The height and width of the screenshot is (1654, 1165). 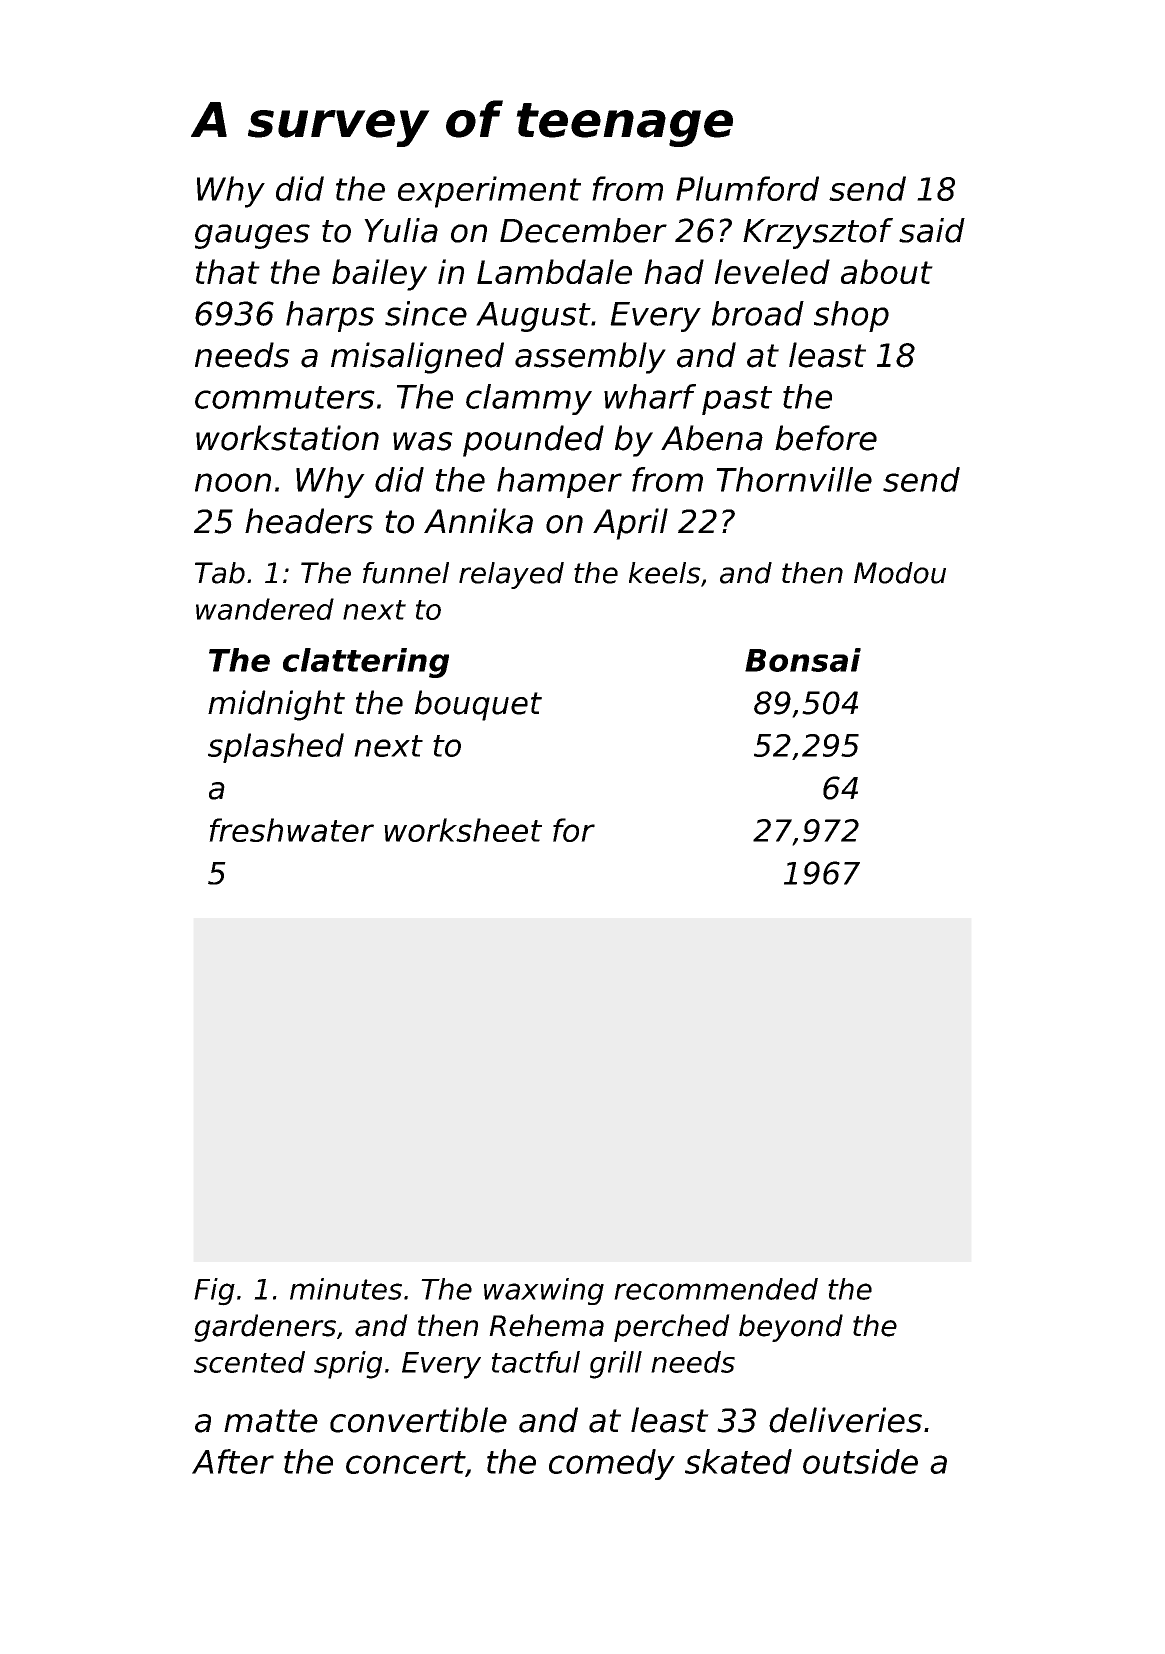 I want to click on sprig, so click(x=348, y=1365).
